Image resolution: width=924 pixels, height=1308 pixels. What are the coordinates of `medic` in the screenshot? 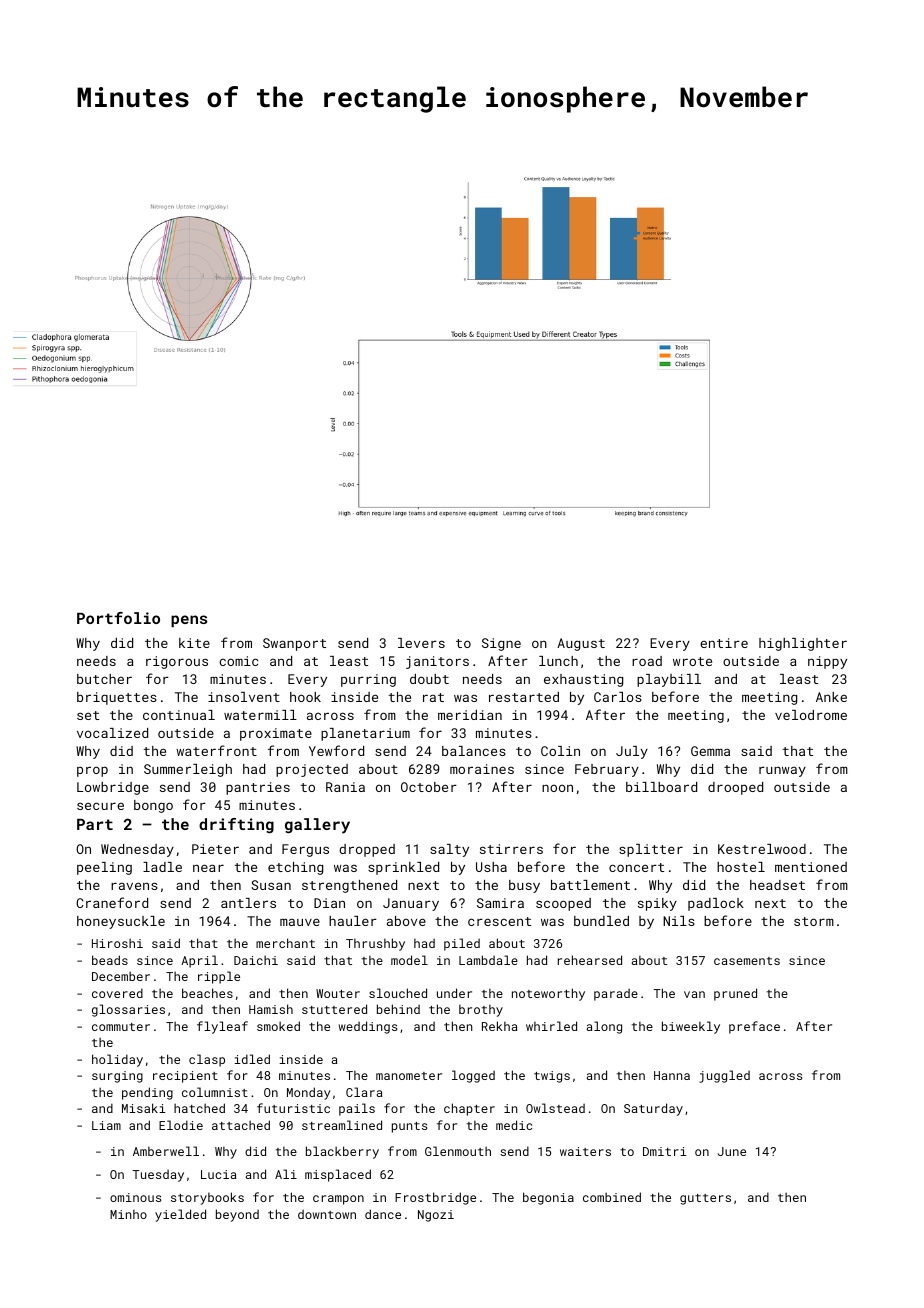 It's located at (514, 1125).
